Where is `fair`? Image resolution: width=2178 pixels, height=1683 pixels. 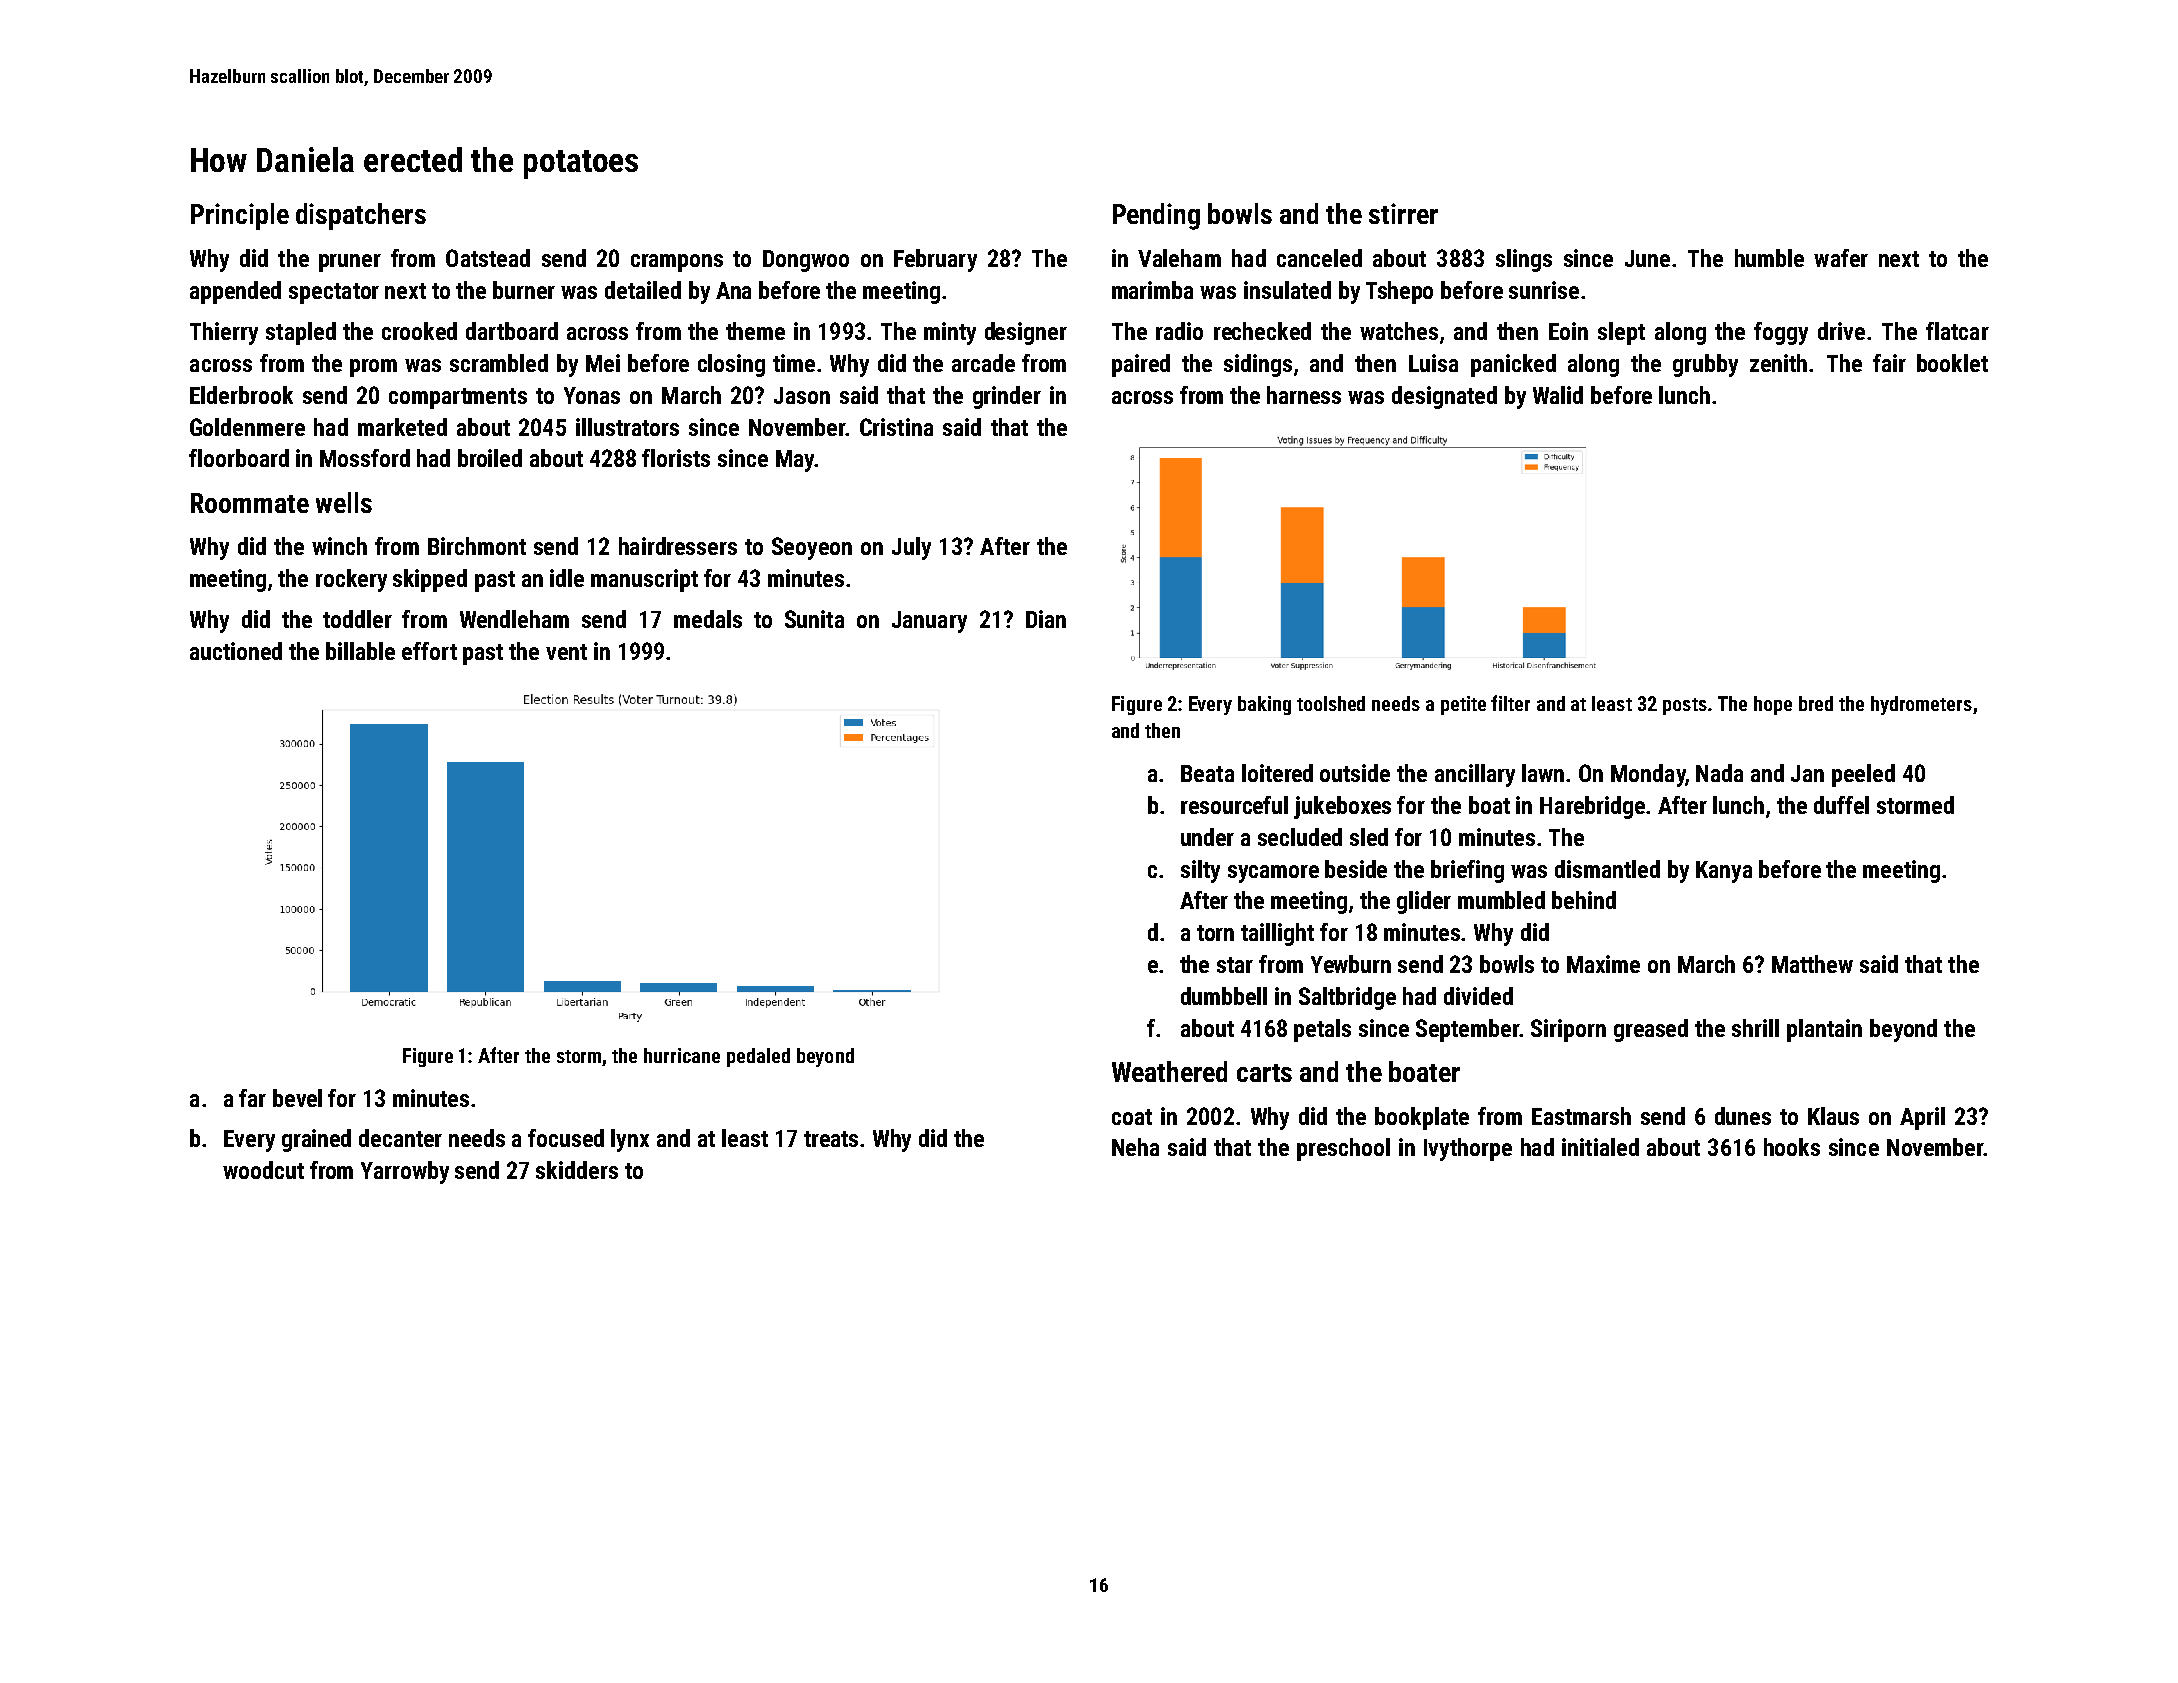
fair is located at coordinates (1889, 363).
